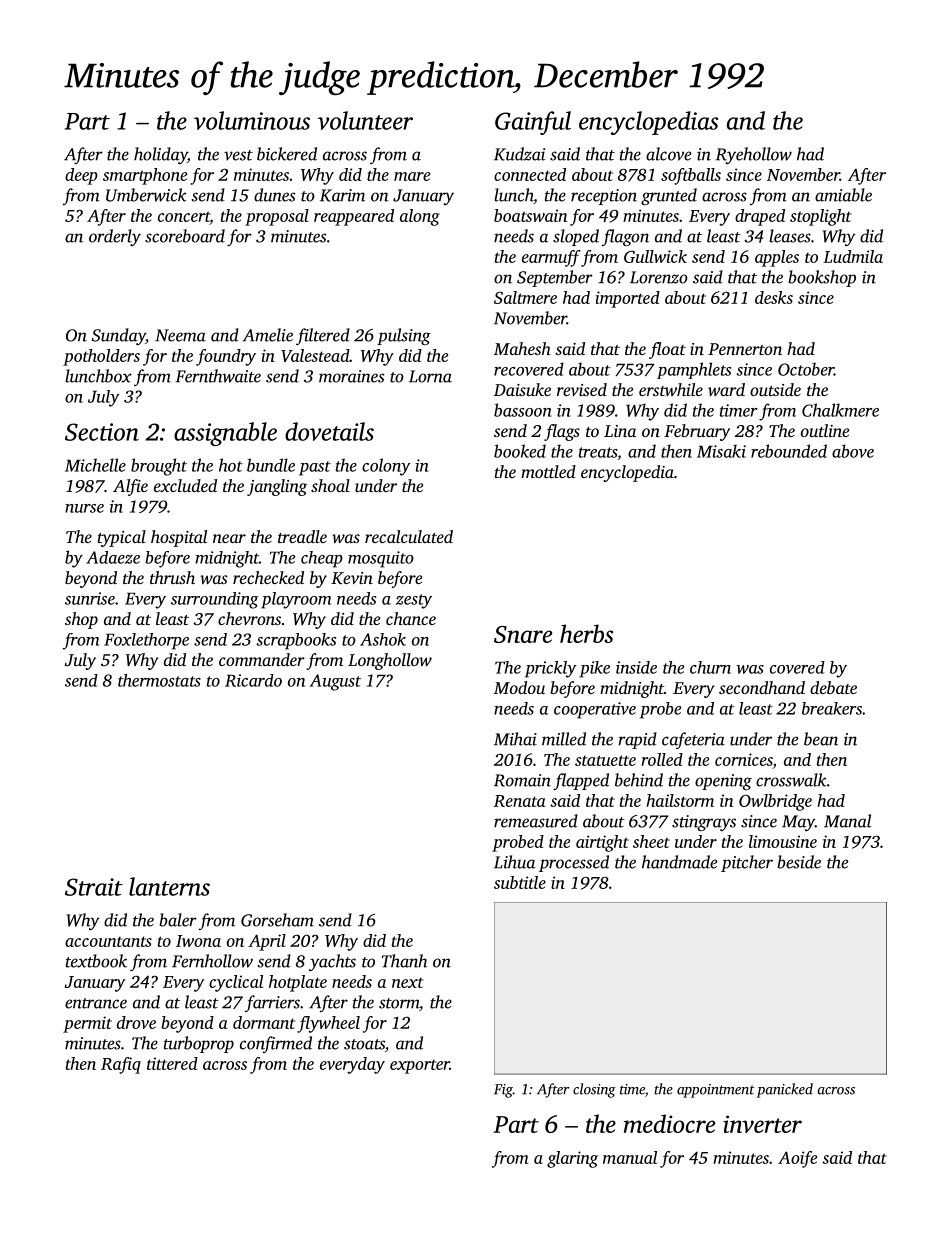  Describe the element at coordinates (199, 1044) in the screenshot. I see `turboprop` at that location.
